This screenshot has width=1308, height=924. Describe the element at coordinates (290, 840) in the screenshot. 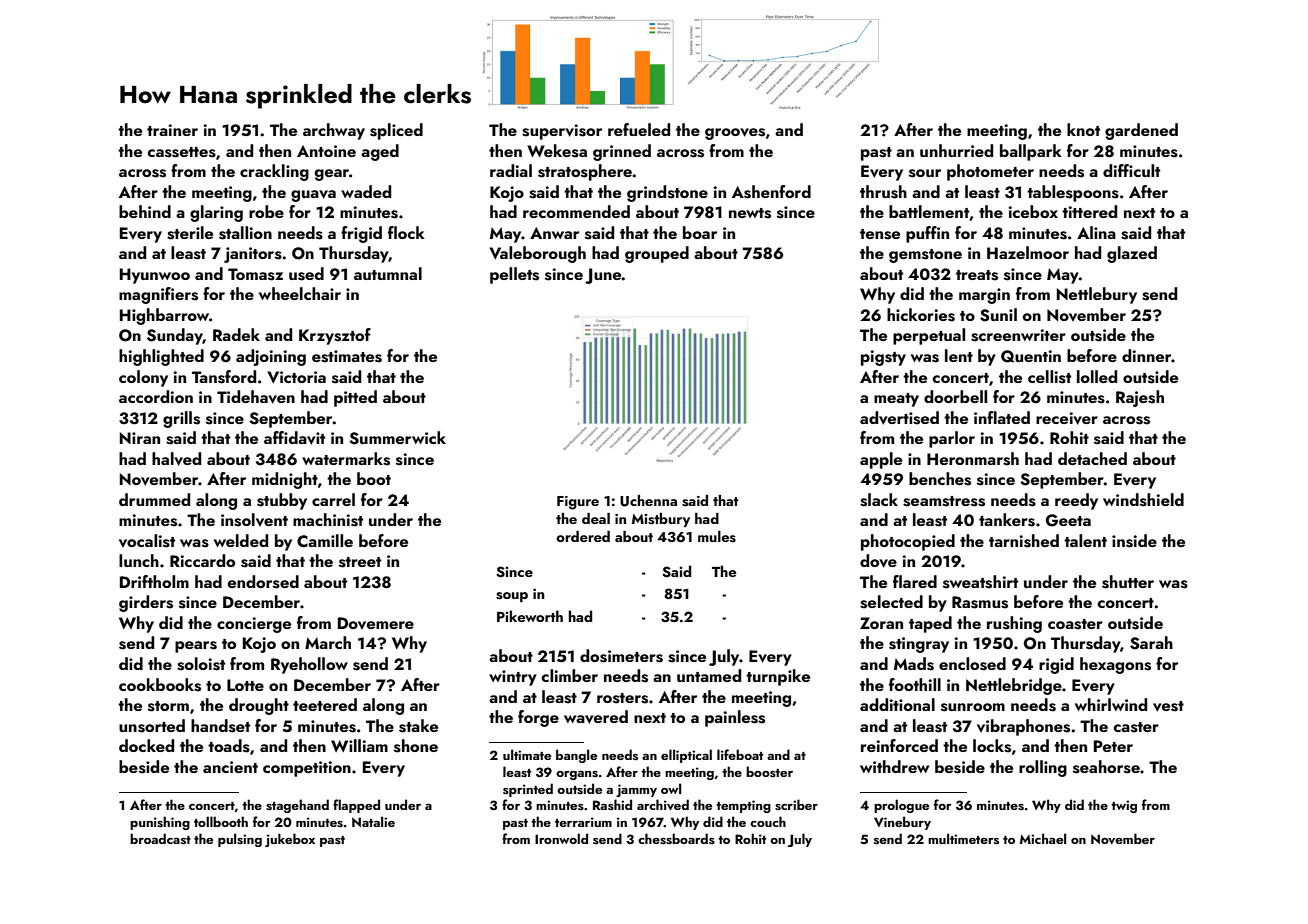

I see `jukebox` at that location.
